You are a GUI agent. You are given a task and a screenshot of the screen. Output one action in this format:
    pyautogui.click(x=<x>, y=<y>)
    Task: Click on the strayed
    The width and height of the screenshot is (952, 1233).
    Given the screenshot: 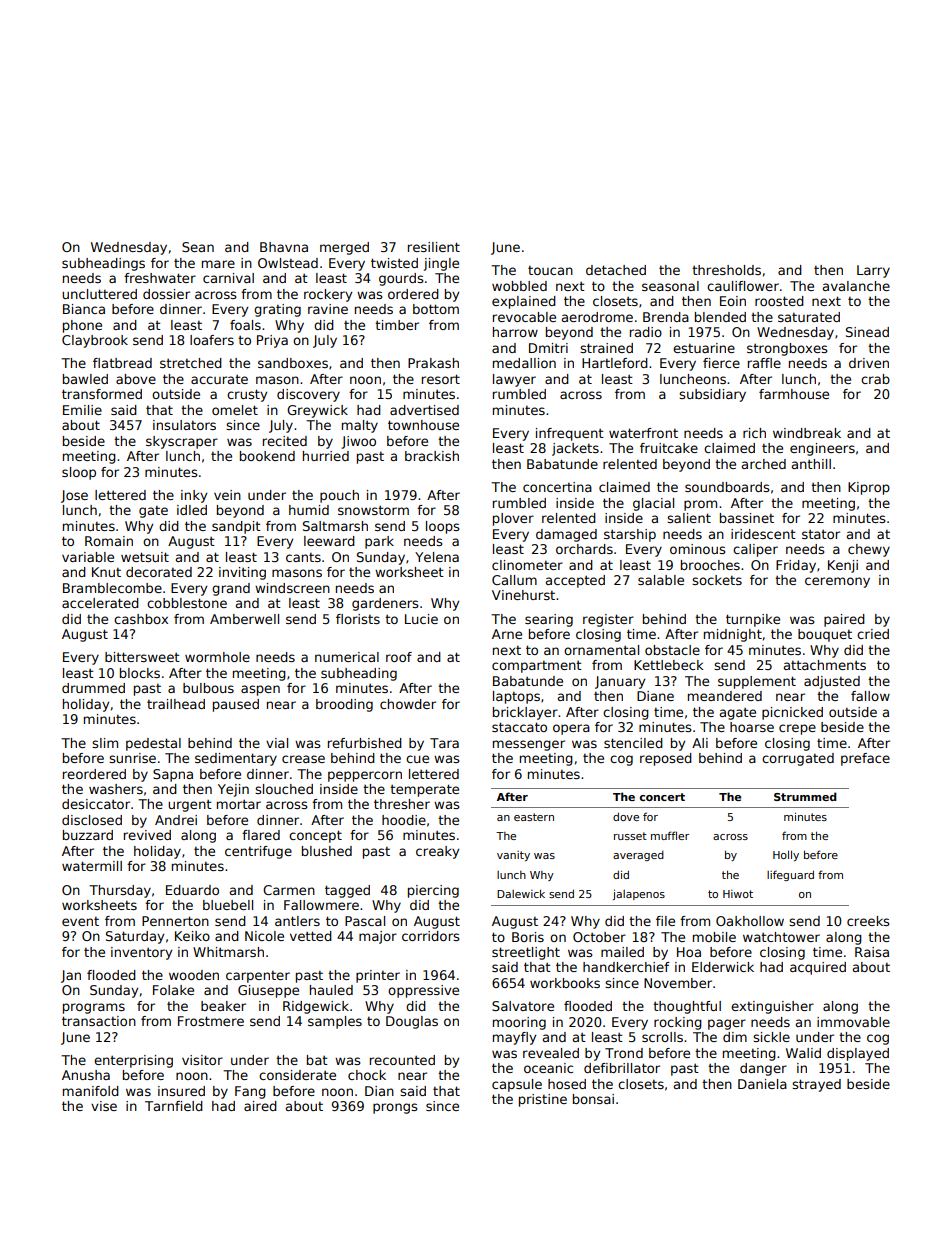 What is the action you would take?
    pyautogui.click(x=816, y=1085)
